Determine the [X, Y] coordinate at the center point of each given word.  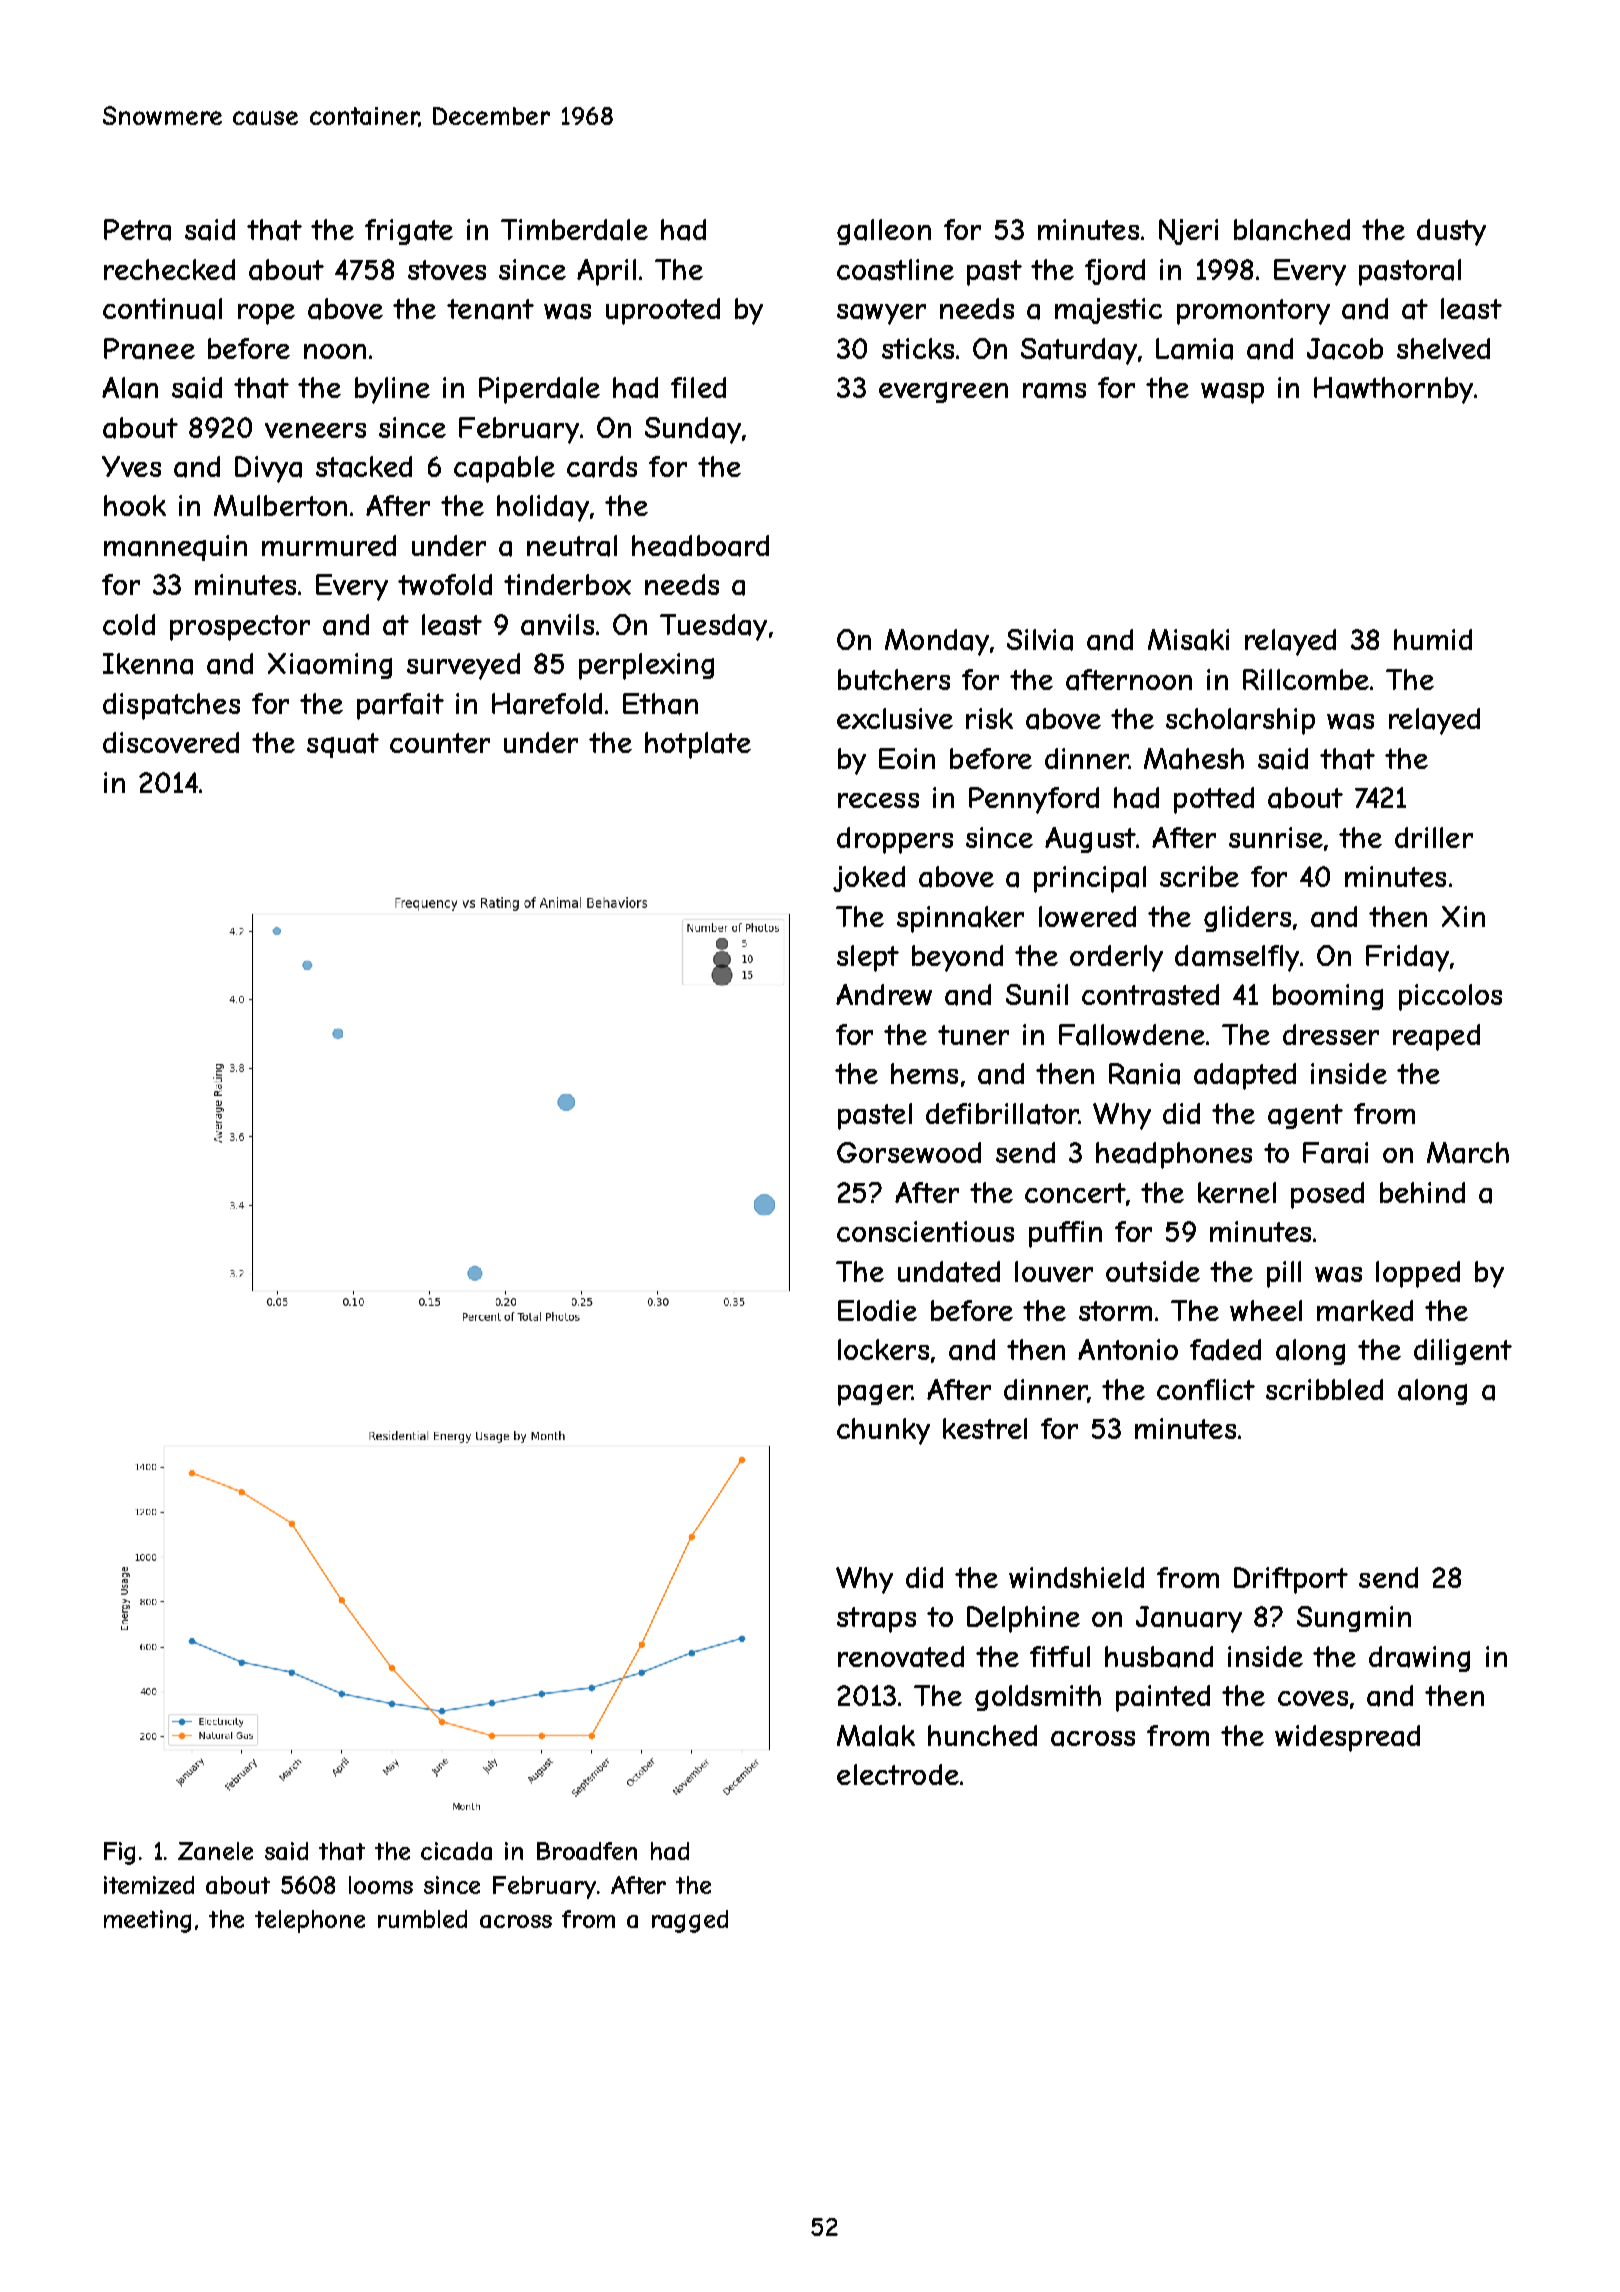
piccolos [1450, 997]
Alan [130, 388]
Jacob [1345, 349]
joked [869, 879]
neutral [572, 546]
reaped [1436, 1037]
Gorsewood [909, 1152]
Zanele [215, 1851]
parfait [400, 706]
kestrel [985, 1428]
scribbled [1324, 1389]
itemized [149, 1885]
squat [343, 745]
